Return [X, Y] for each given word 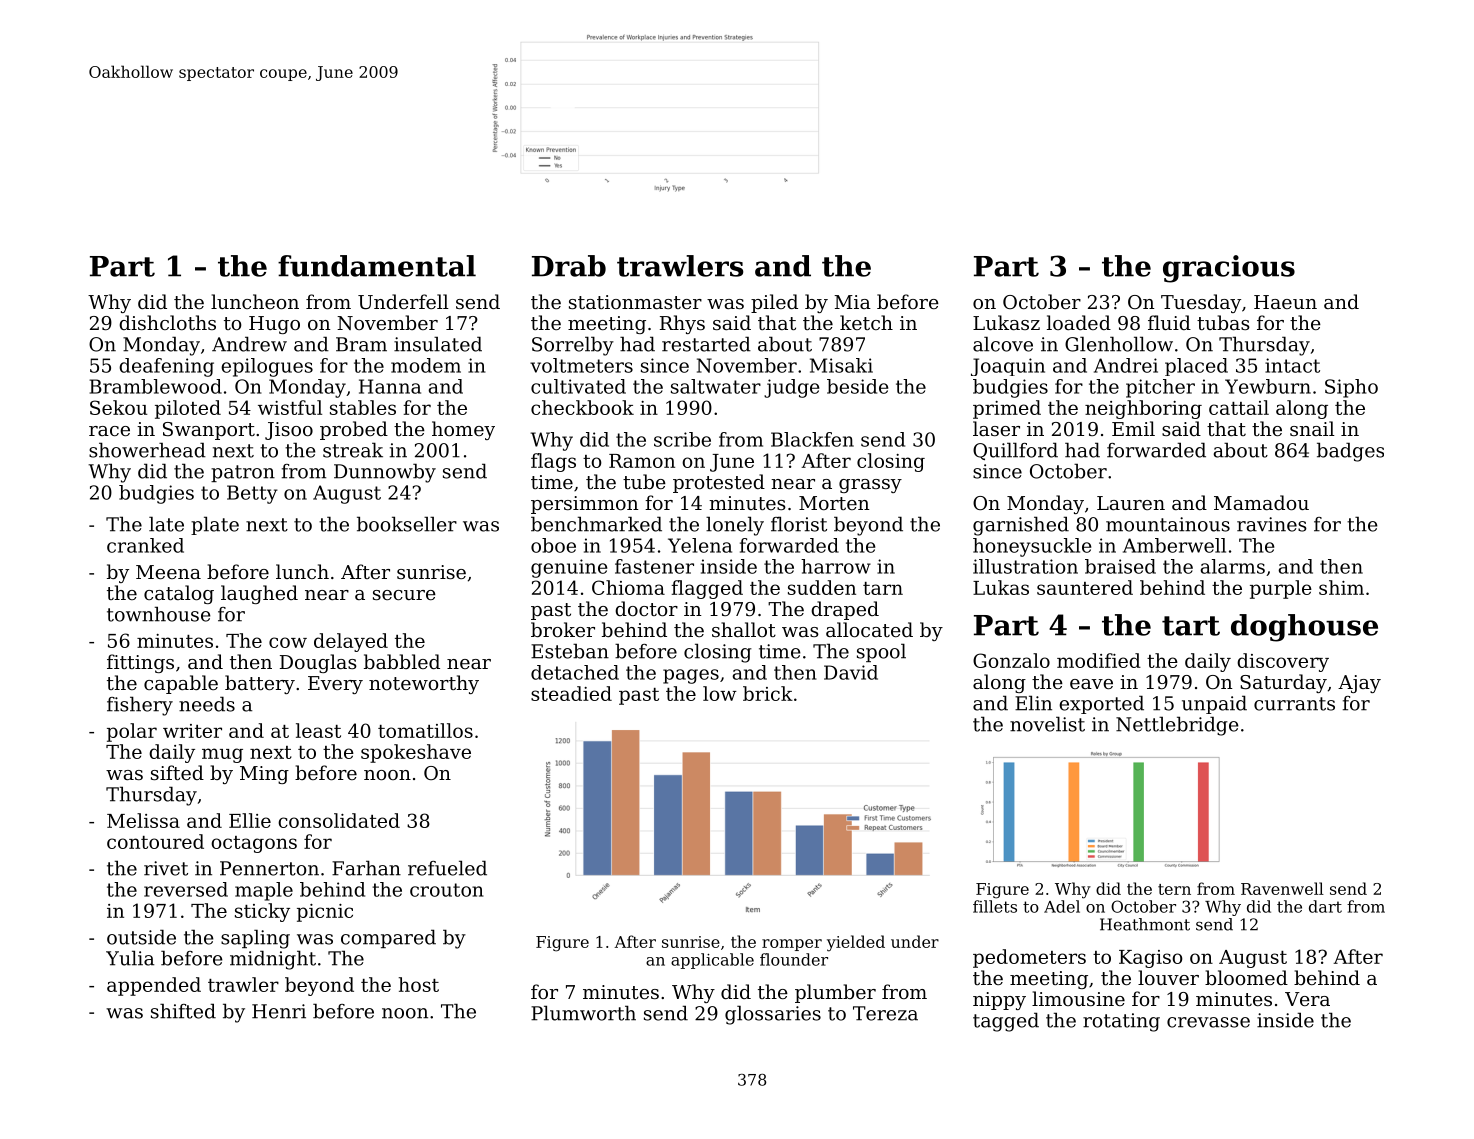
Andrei [1126, 365]
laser [996, 428]
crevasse [1208, 1022]
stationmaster [635, 302]
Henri [279, 1011]
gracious [1229, 269]
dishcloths [167, 322]
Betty [252, 494]
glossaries [773, 1015]
